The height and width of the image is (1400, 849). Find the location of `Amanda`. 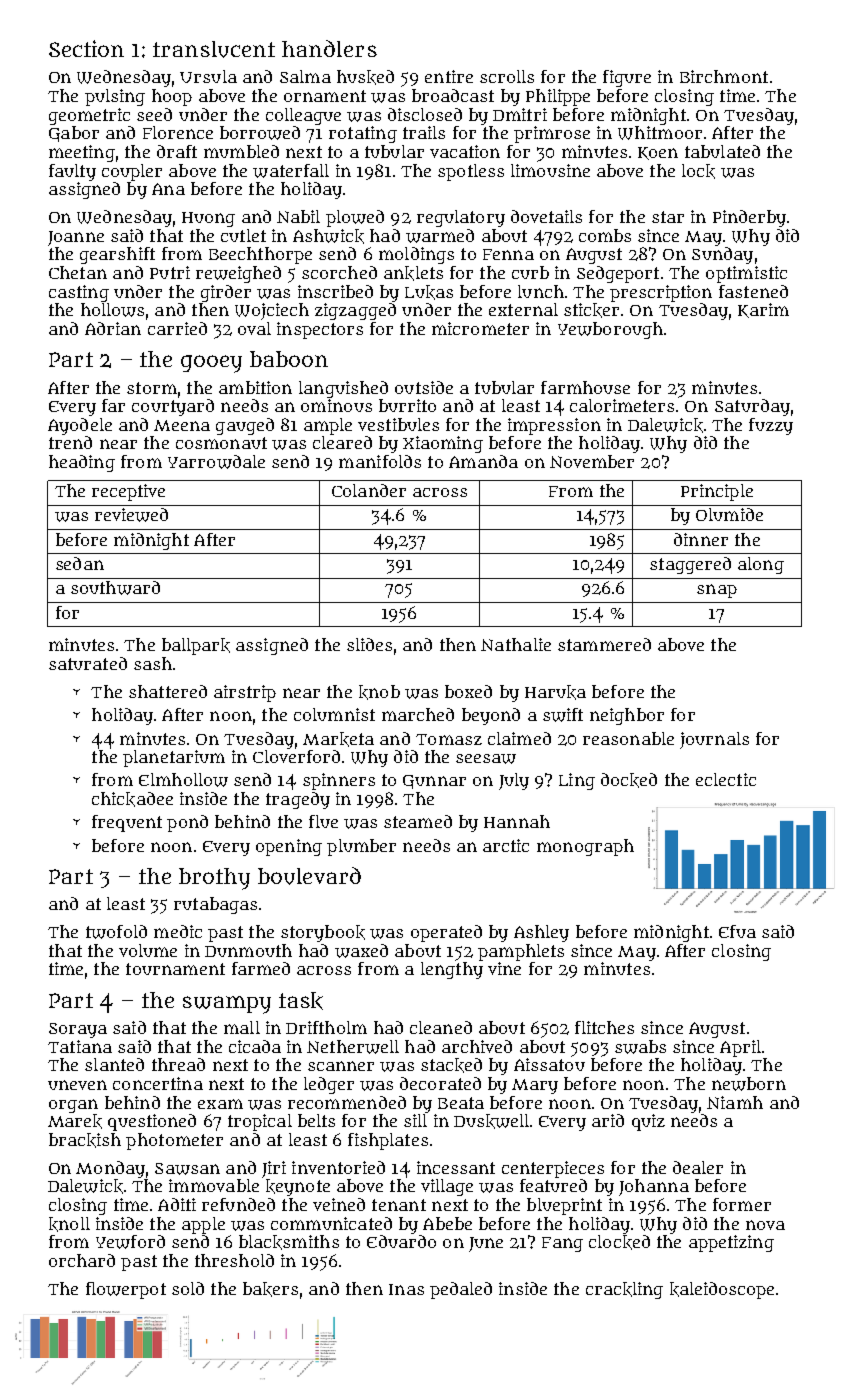

Amanda is located at coordinates (483, 461).
